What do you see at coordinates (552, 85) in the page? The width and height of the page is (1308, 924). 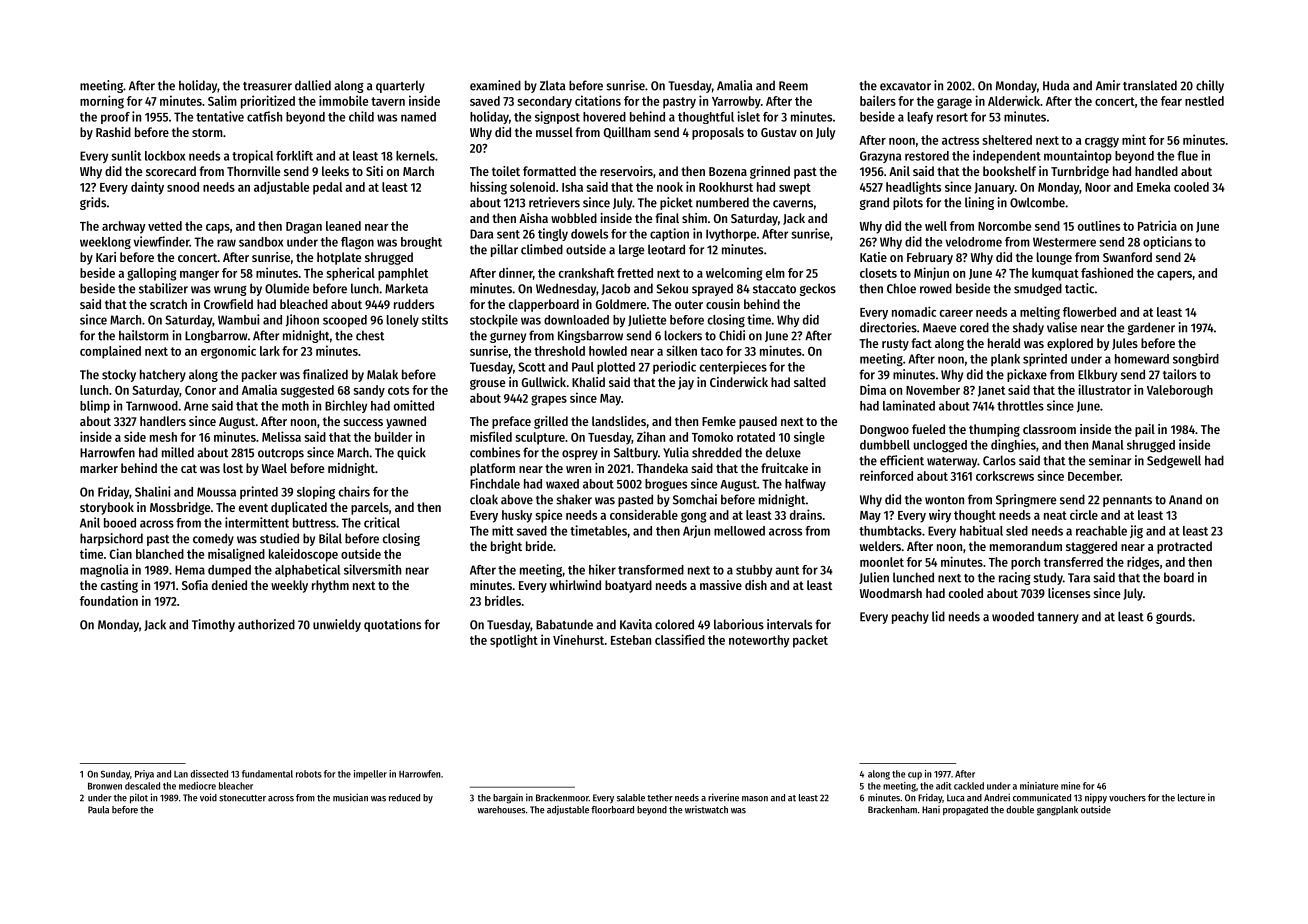 I see `Zlata` at bounding box center [552, 85].
